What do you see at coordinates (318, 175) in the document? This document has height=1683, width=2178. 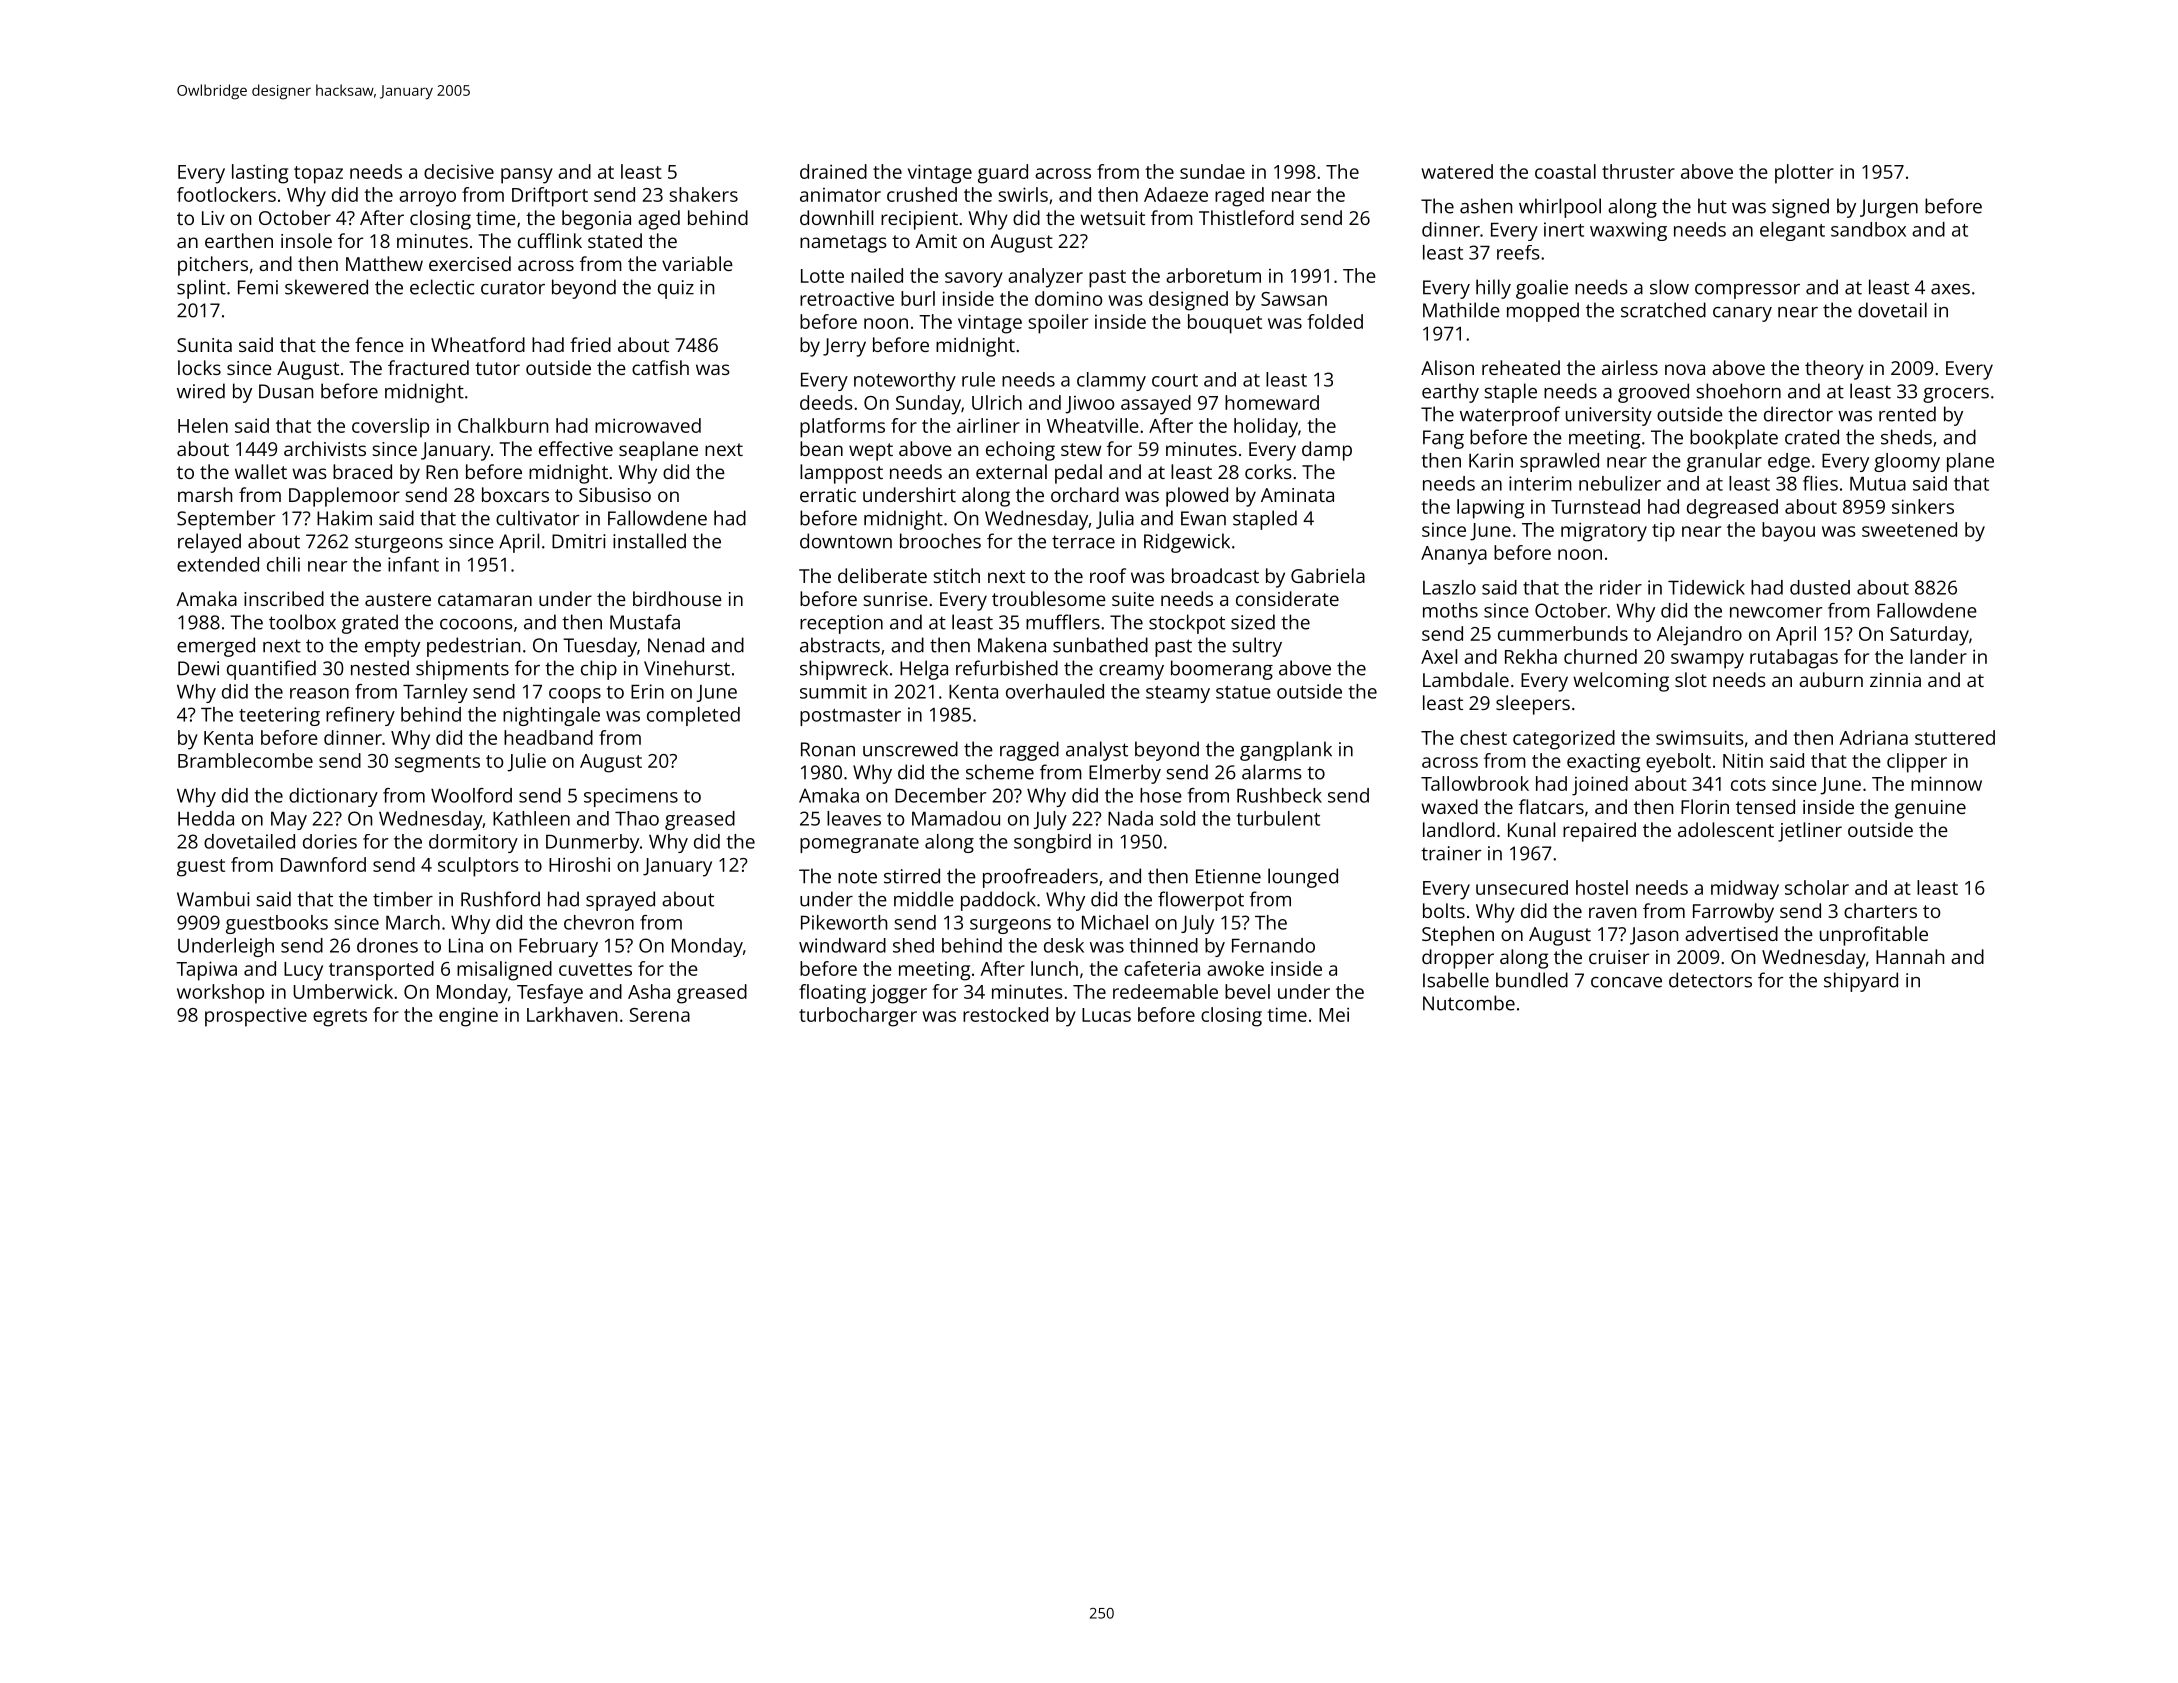 I see `topaz` at bounding box center [318, 175].
